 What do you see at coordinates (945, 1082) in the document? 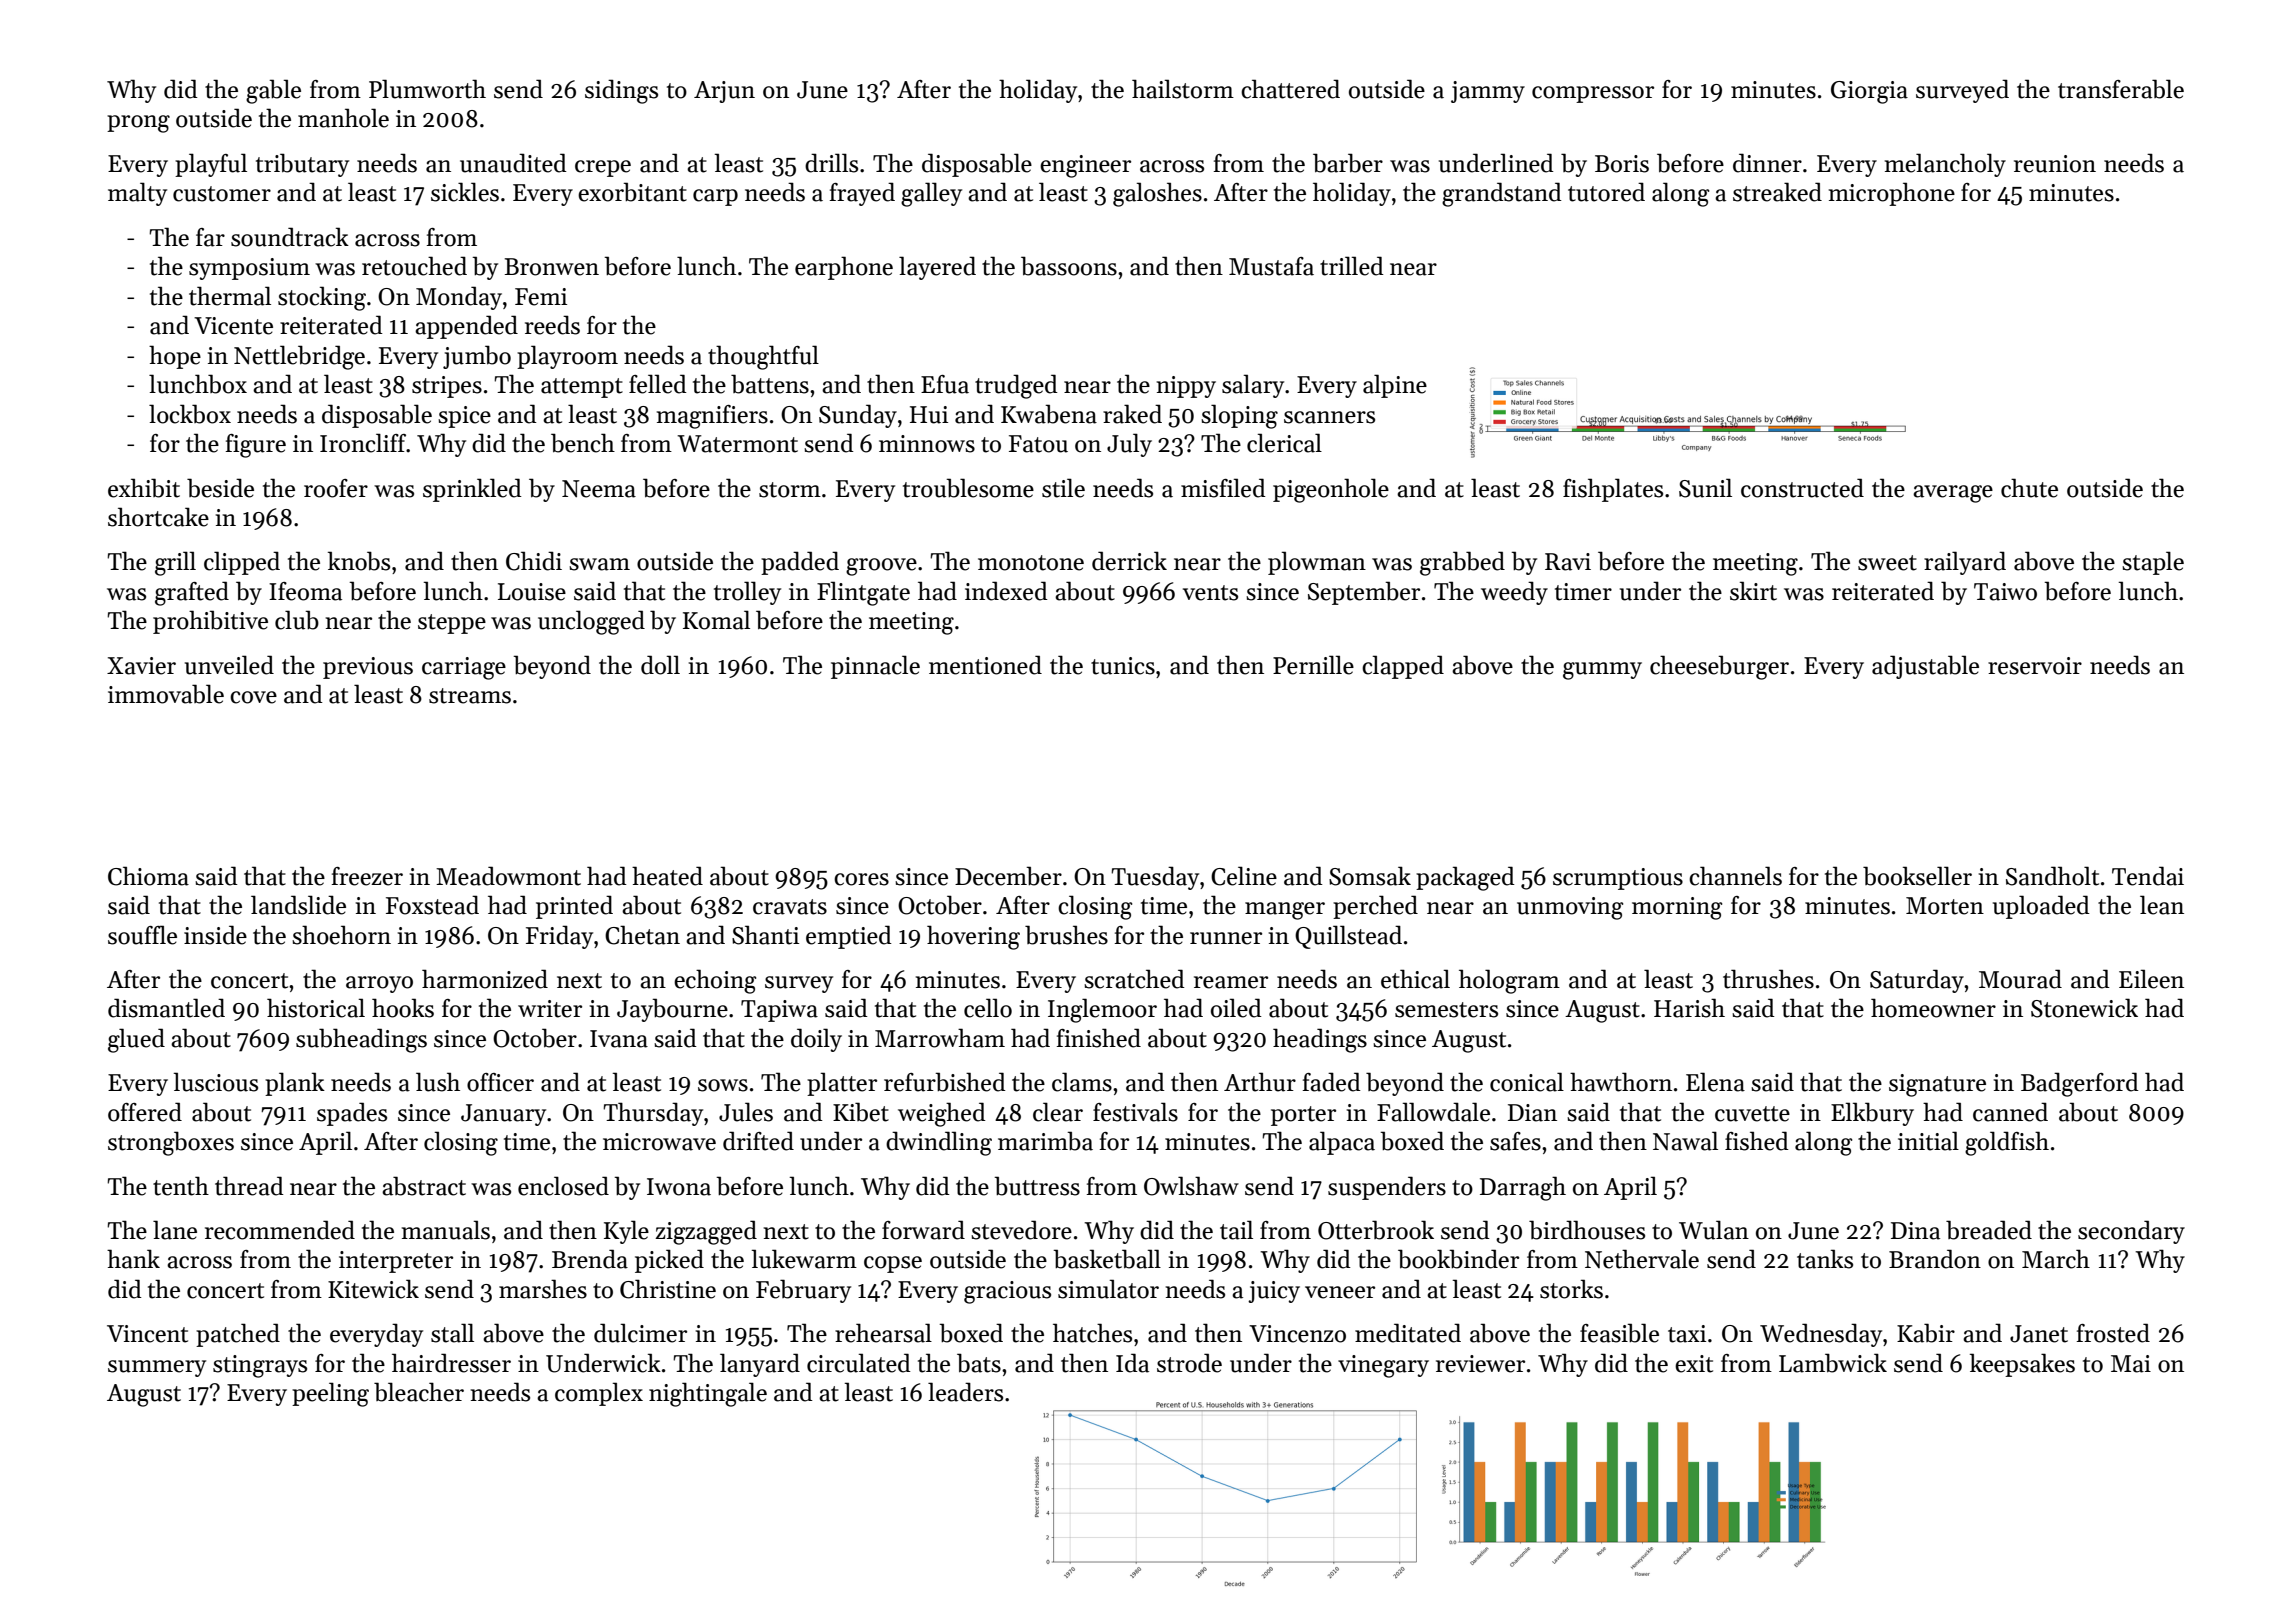
I see `refurbished` at bounding box center [945, 1082].
